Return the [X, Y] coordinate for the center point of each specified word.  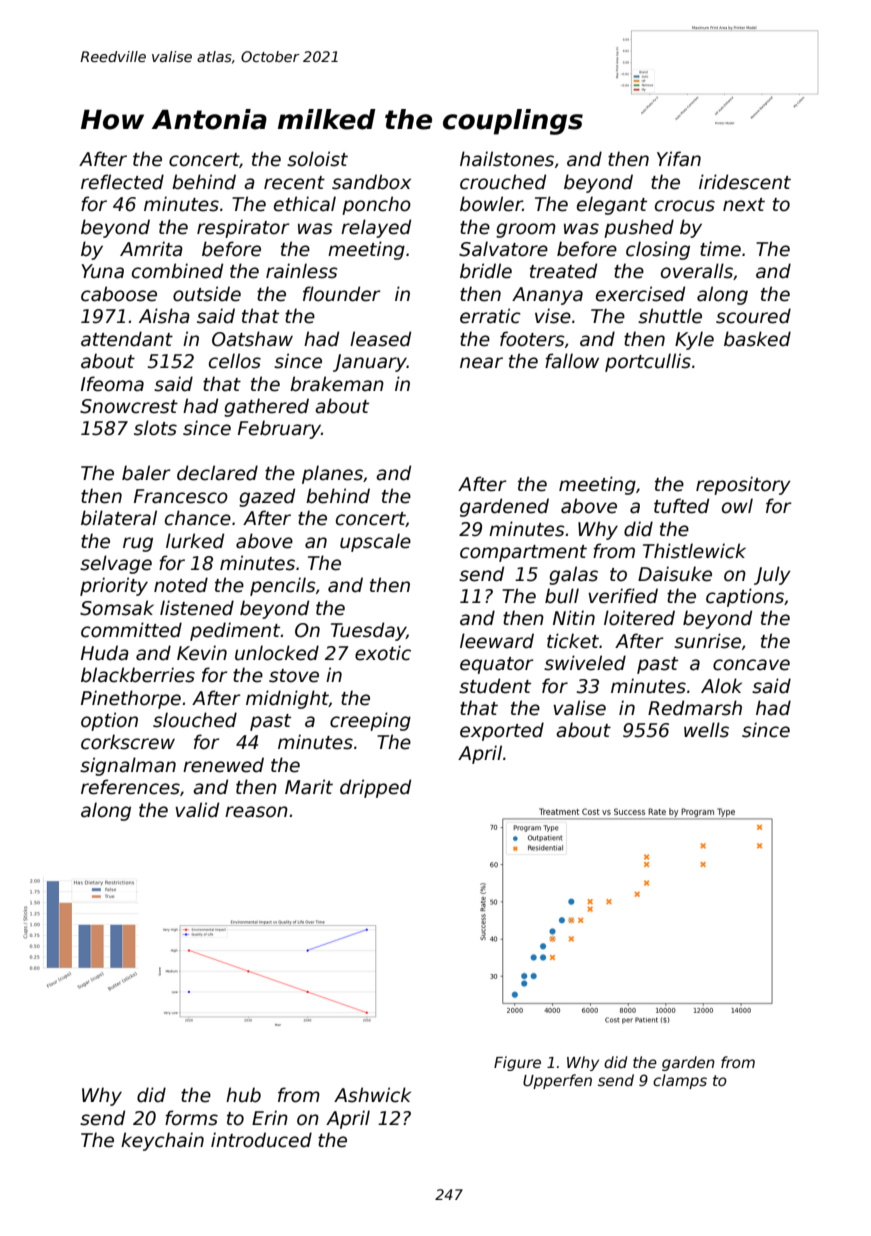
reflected [122, 182]
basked [757, 339]
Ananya [547, 296]
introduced [261, 1140]
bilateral [119, 518]
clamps [680, 1081]
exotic [383, 653]
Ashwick [372, 1095]
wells [706, 730]
